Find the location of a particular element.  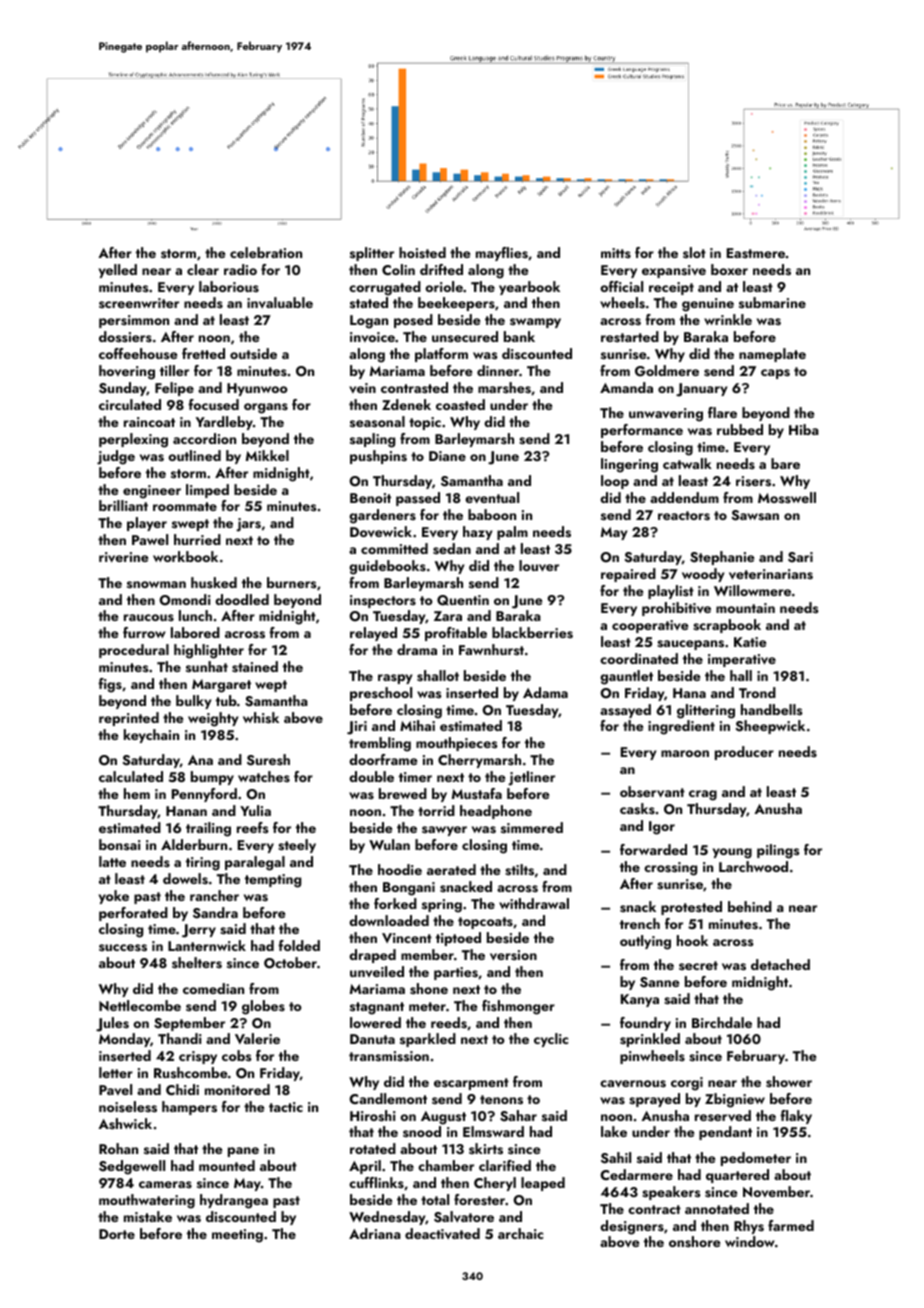

Eastmere is located at coordinates (756, 253).
